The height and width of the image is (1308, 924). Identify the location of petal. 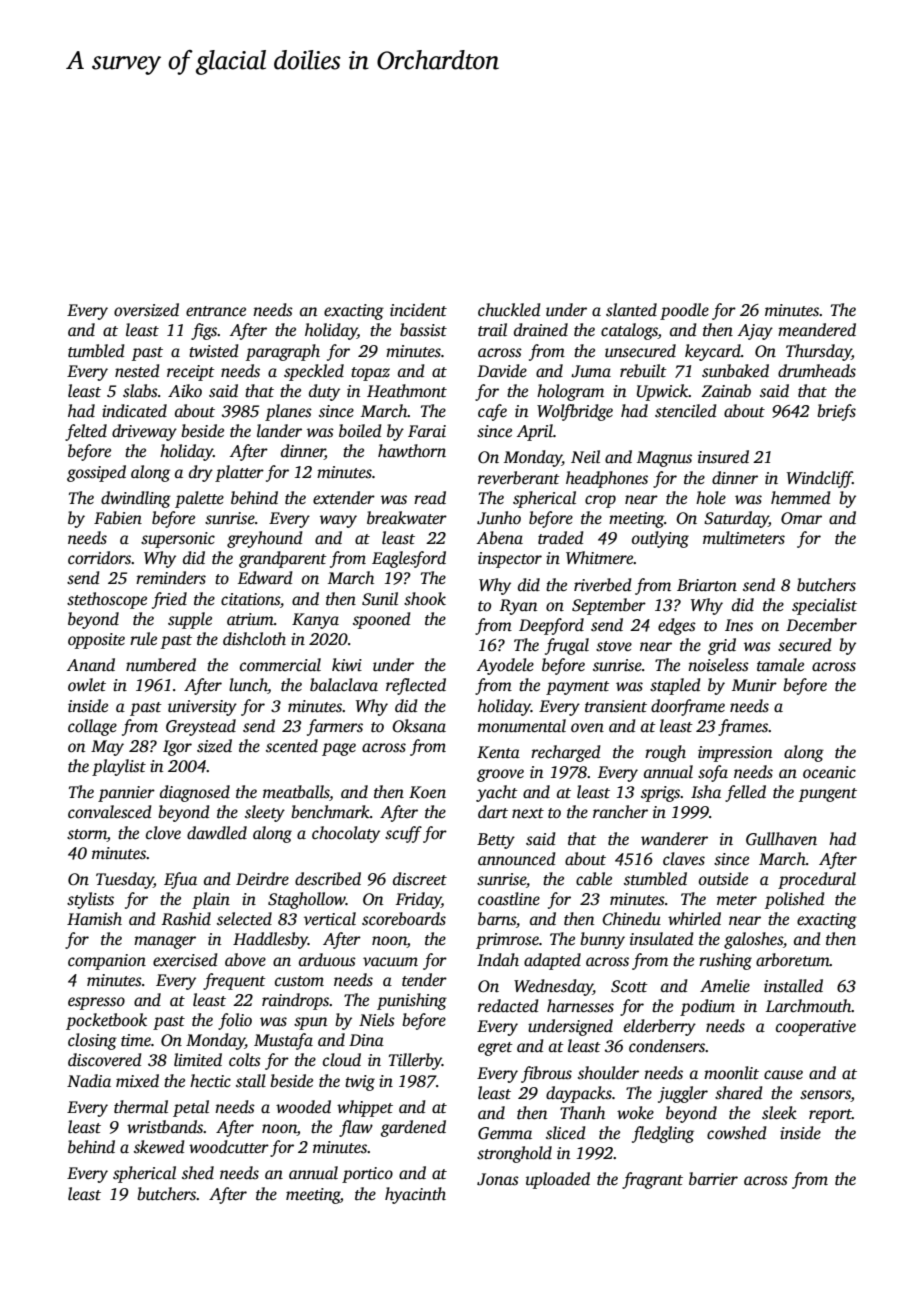
(191, 1108).
